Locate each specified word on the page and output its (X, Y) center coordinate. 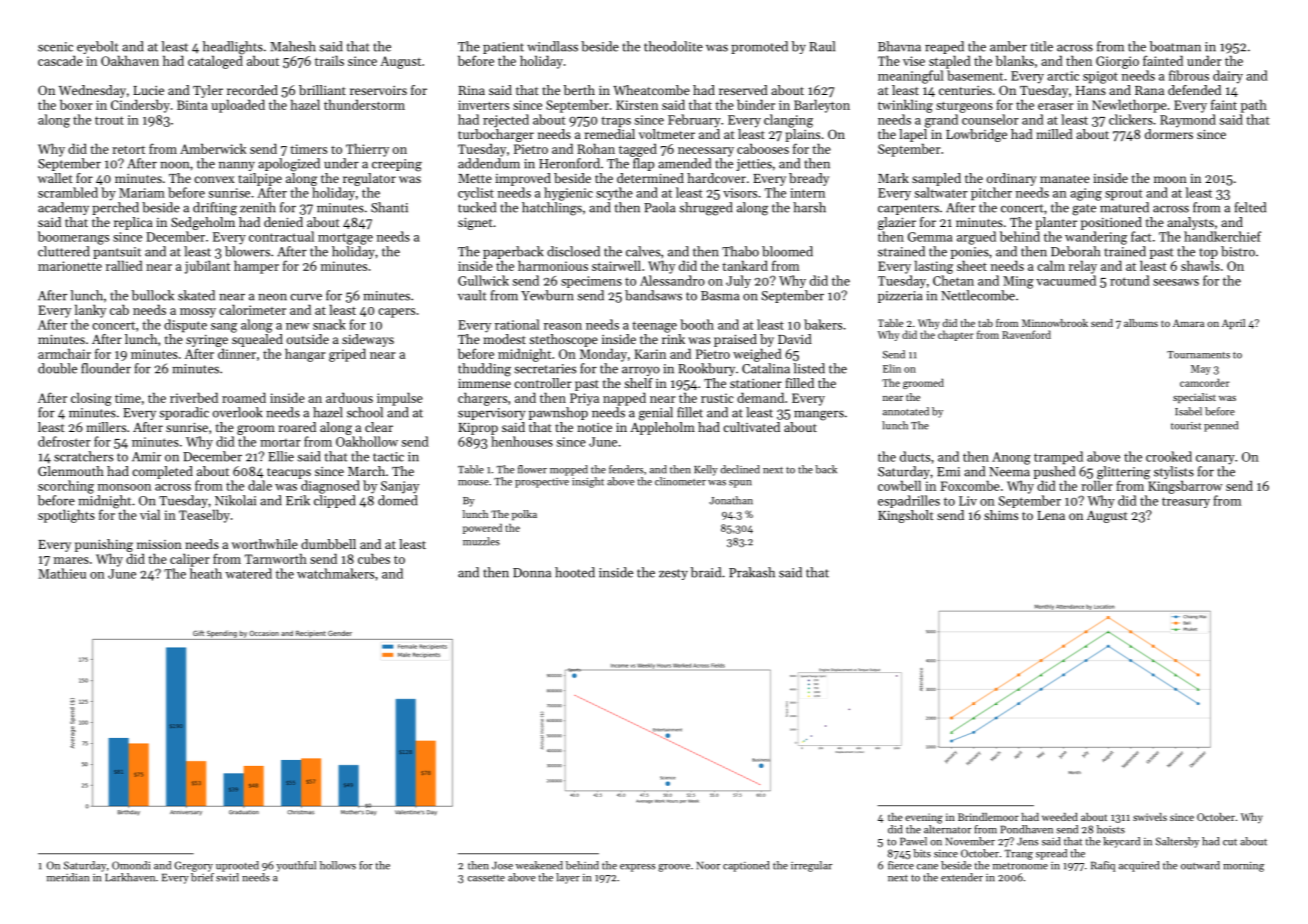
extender (962, 877)
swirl (227, 877)
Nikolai (235, 500)
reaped (944, 47)
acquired (1139, 866)
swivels (1150, 817)
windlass (552, 46)
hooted (575, 572)
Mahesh (293, 46)
